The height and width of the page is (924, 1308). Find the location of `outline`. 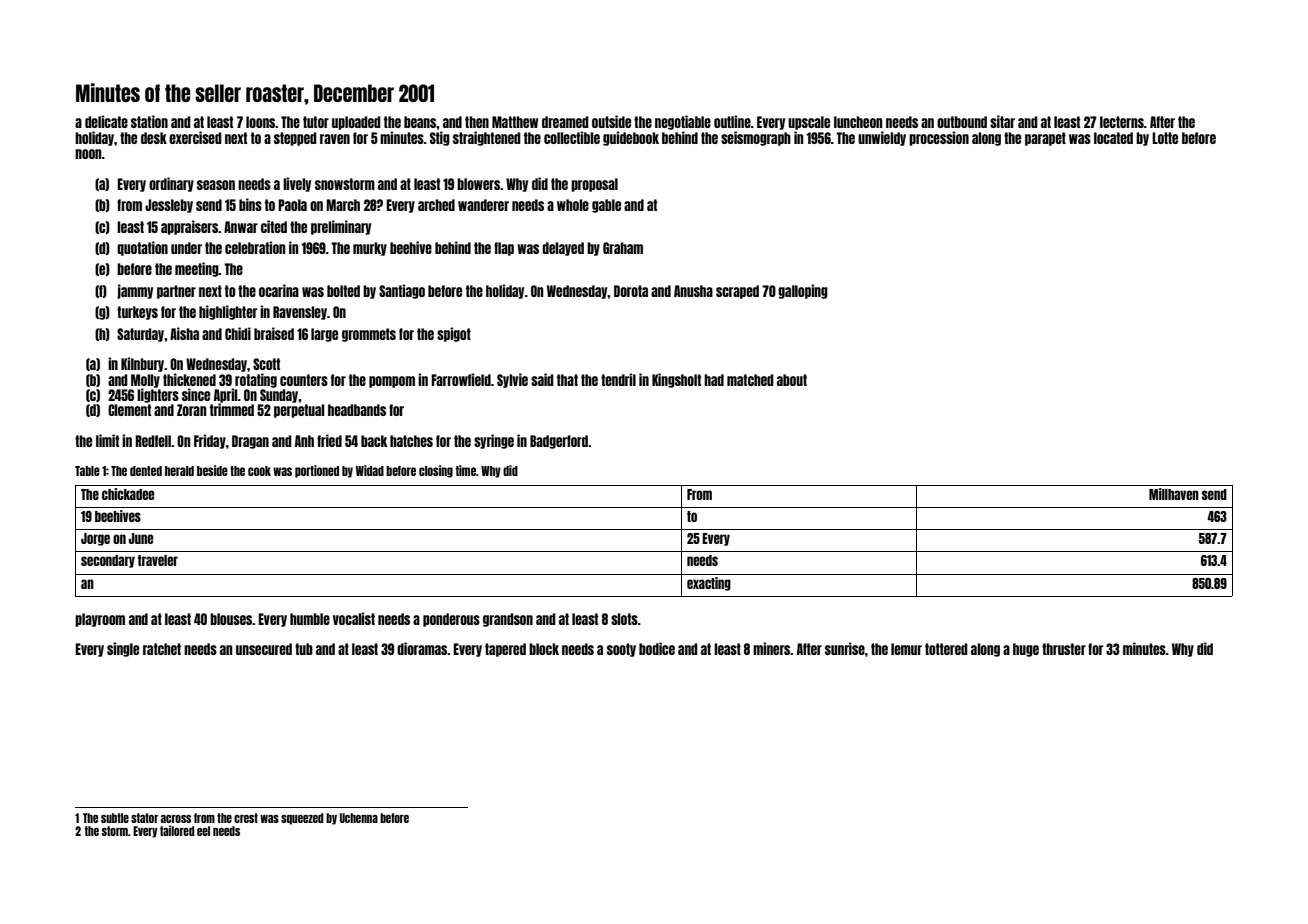

outline is located at coordinates (732, 121).
